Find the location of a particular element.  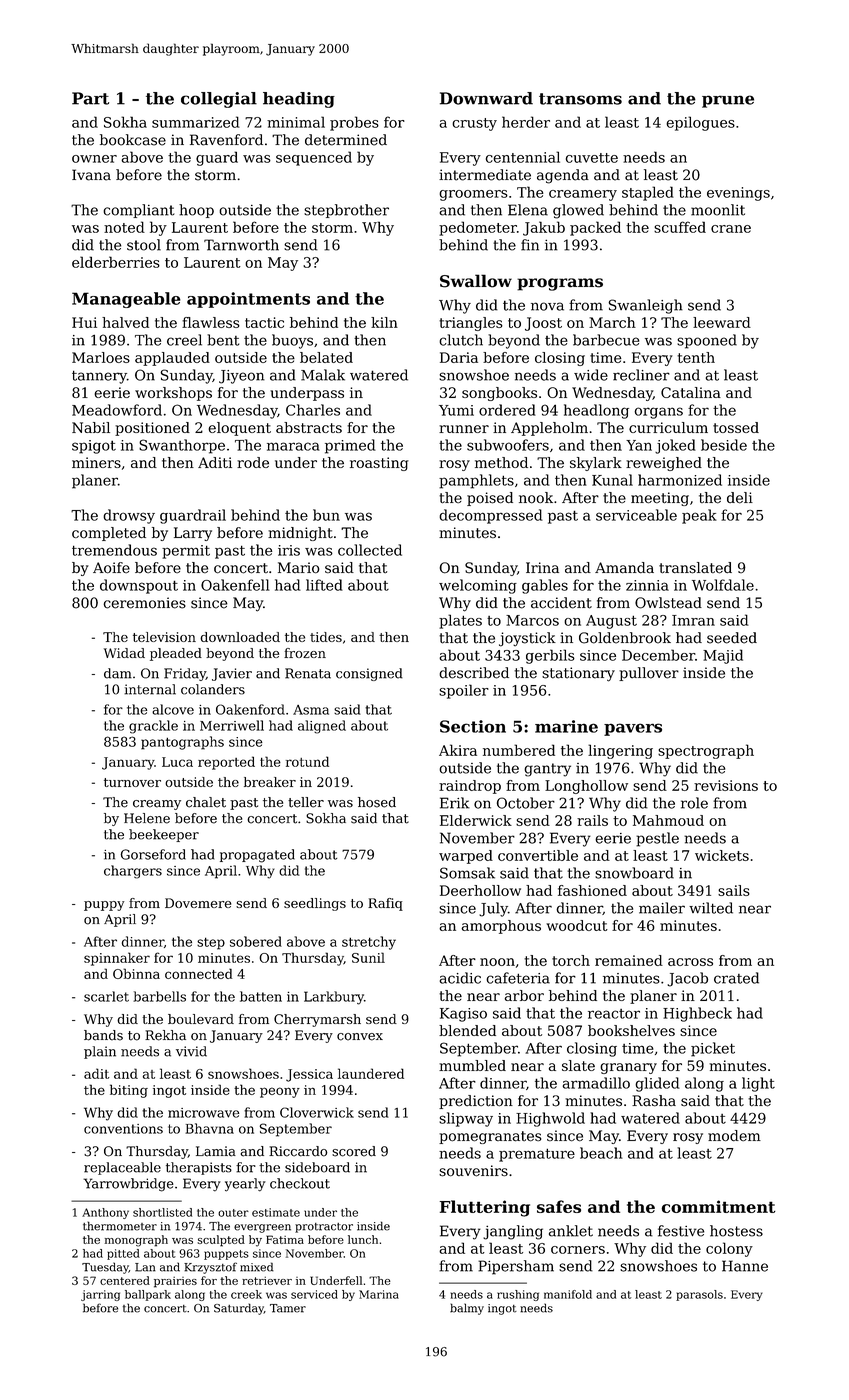

rushing is located at coordinates (518, 1295).
